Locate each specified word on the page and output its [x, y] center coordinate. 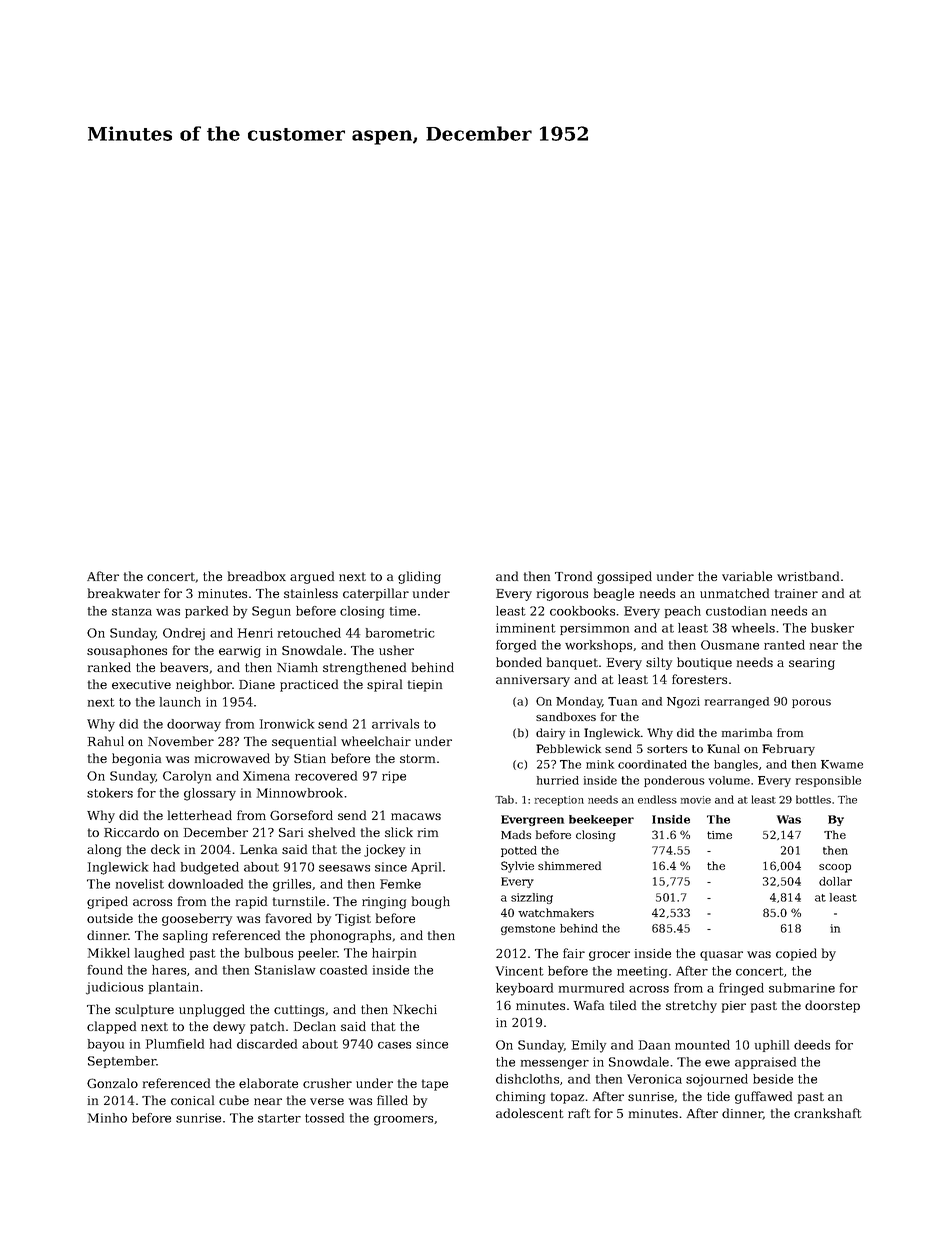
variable [747, 576]
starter [279, 1118]
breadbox [257, 576]
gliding [419, 577]
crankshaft [828, 1113]
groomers [403, 1121]
